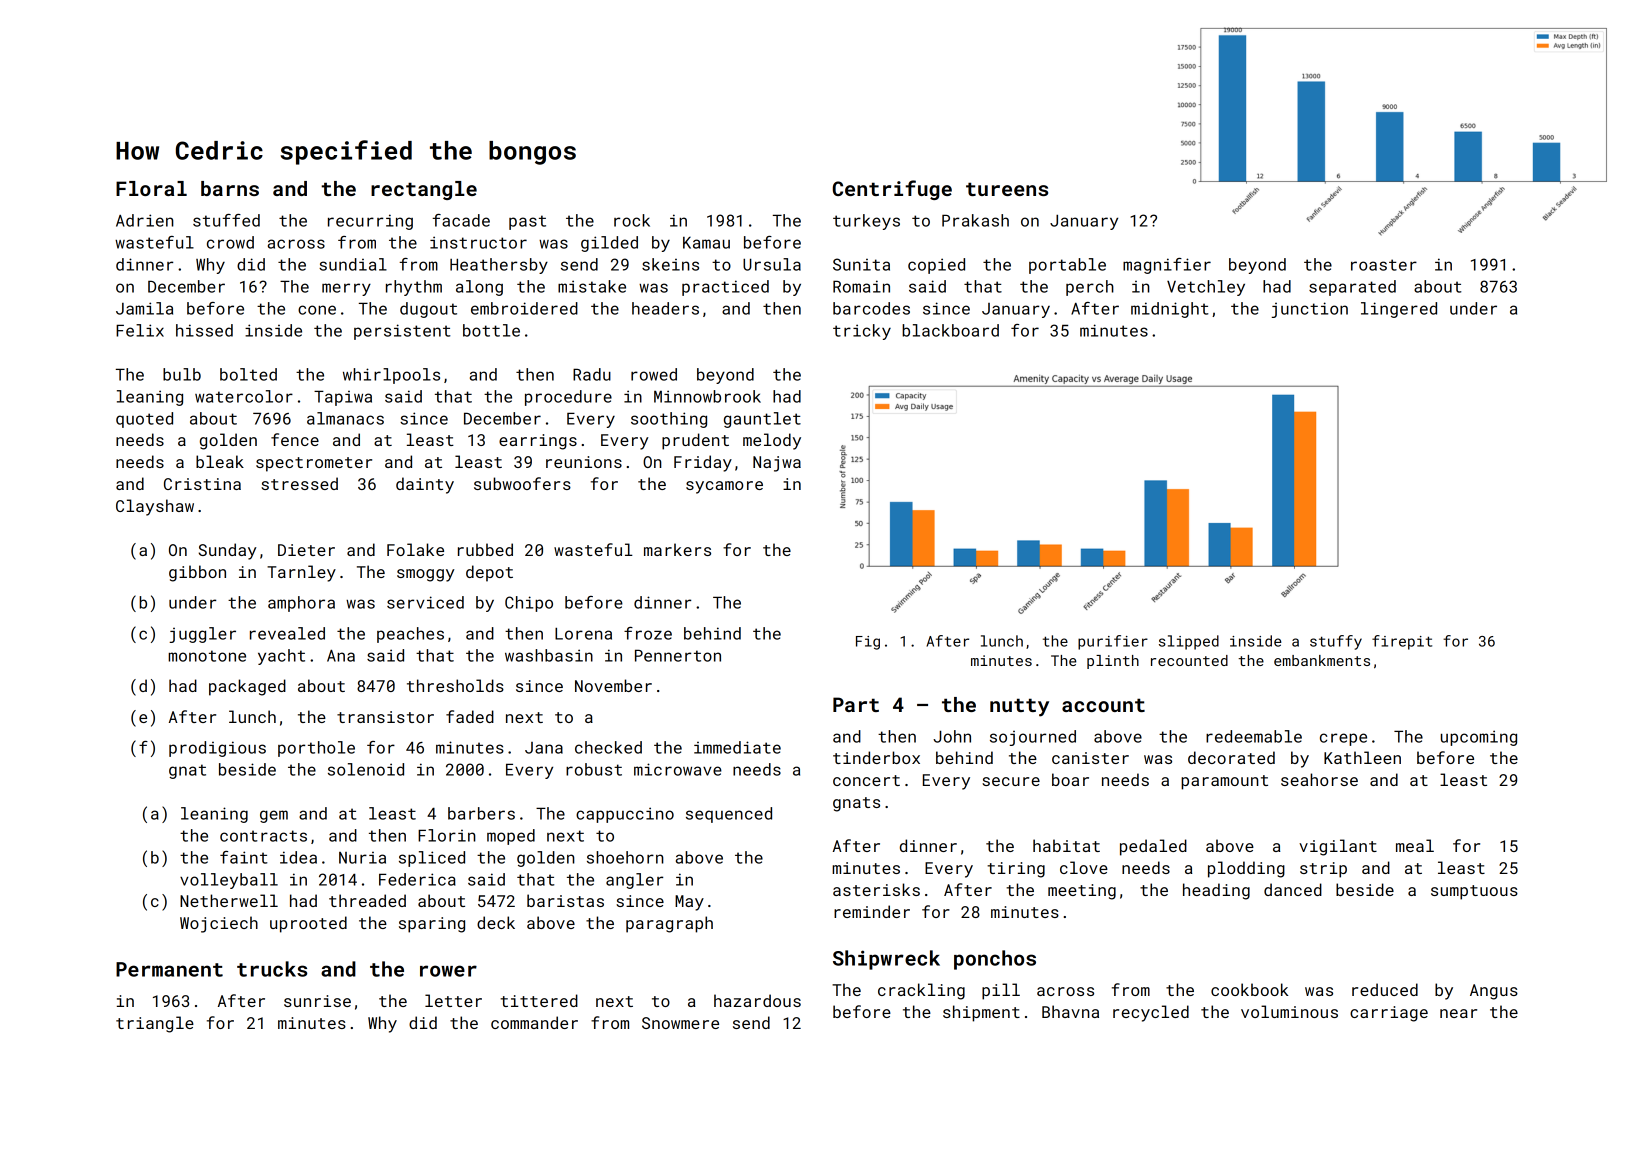 The height and width of the screenshot is (1156, 1634). What do you see at coordinates (892, 190) in the screenshot?
I see `Centrifuge` at bounding box center [892, 190].
